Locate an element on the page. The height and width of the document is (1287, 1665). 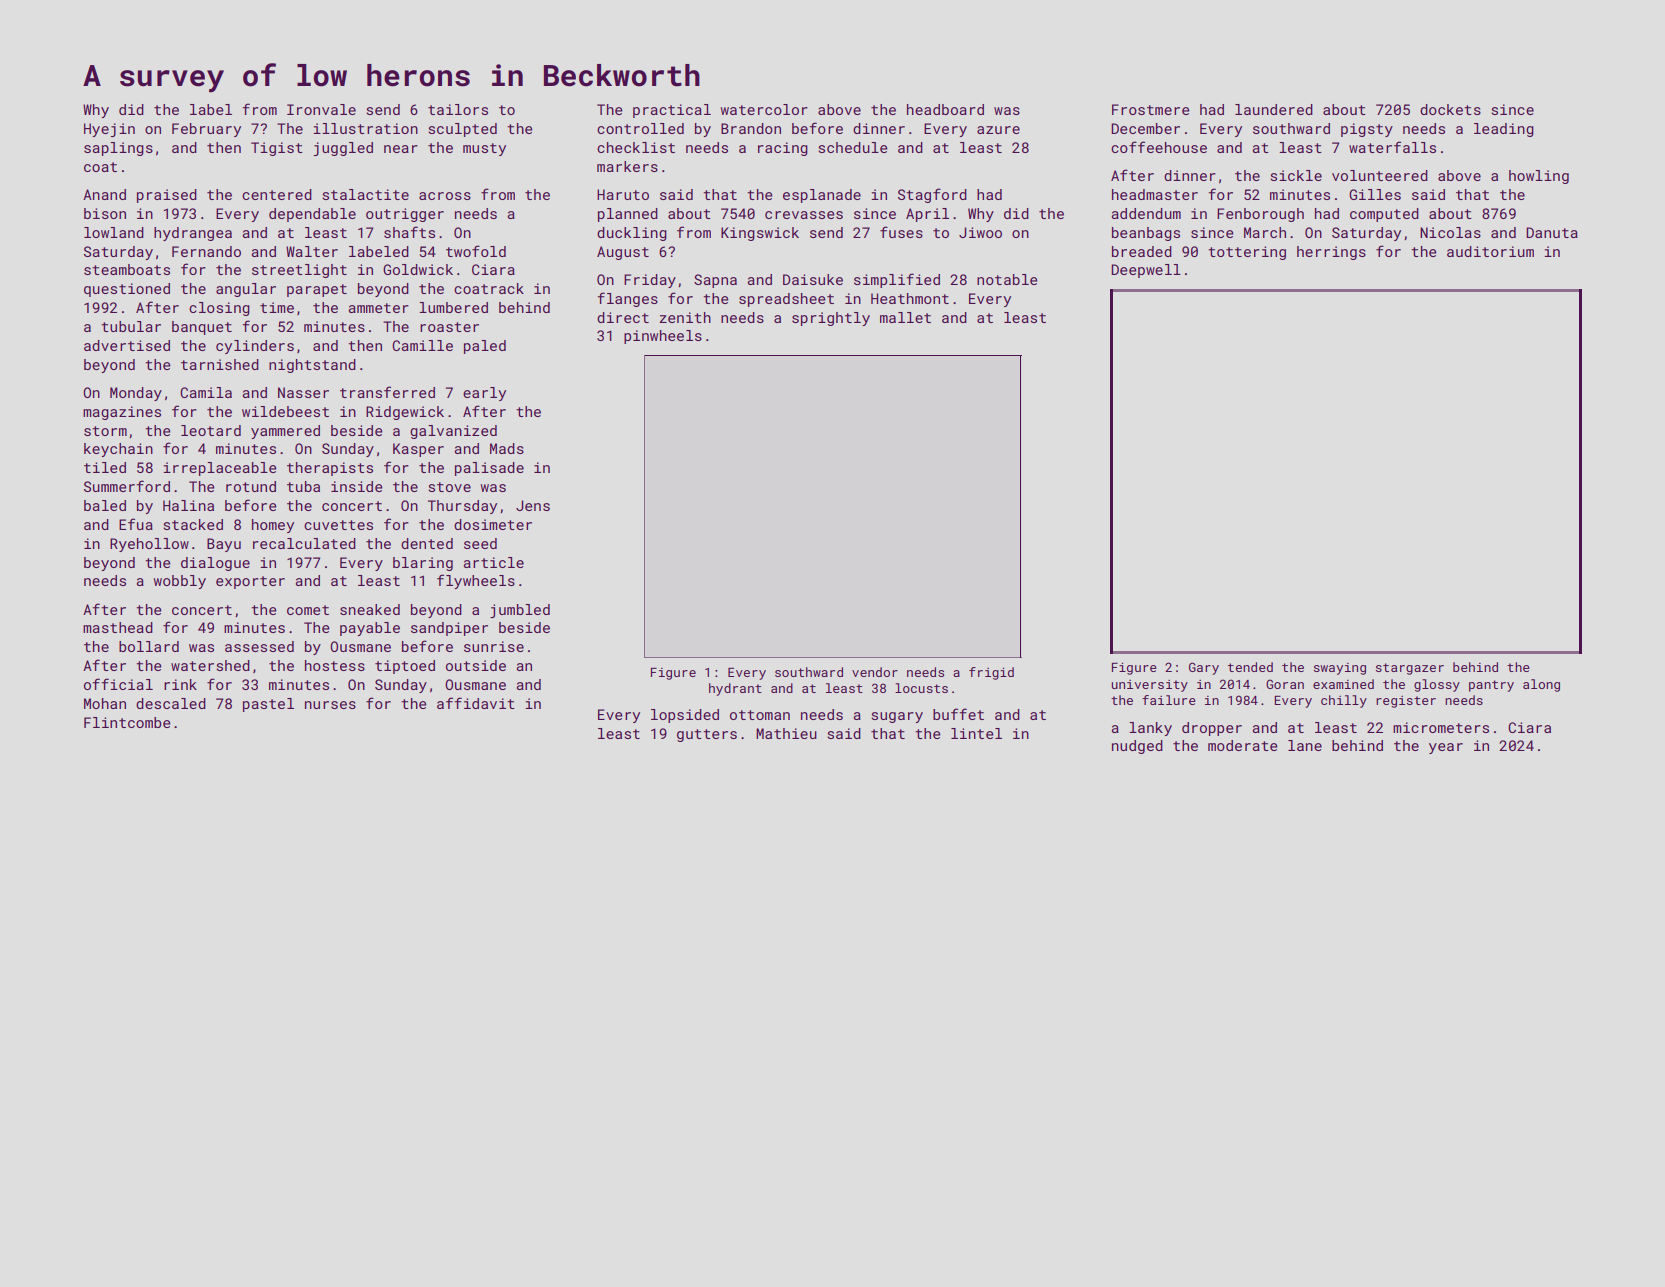
Summerford is located at coordinates (127, 486).
